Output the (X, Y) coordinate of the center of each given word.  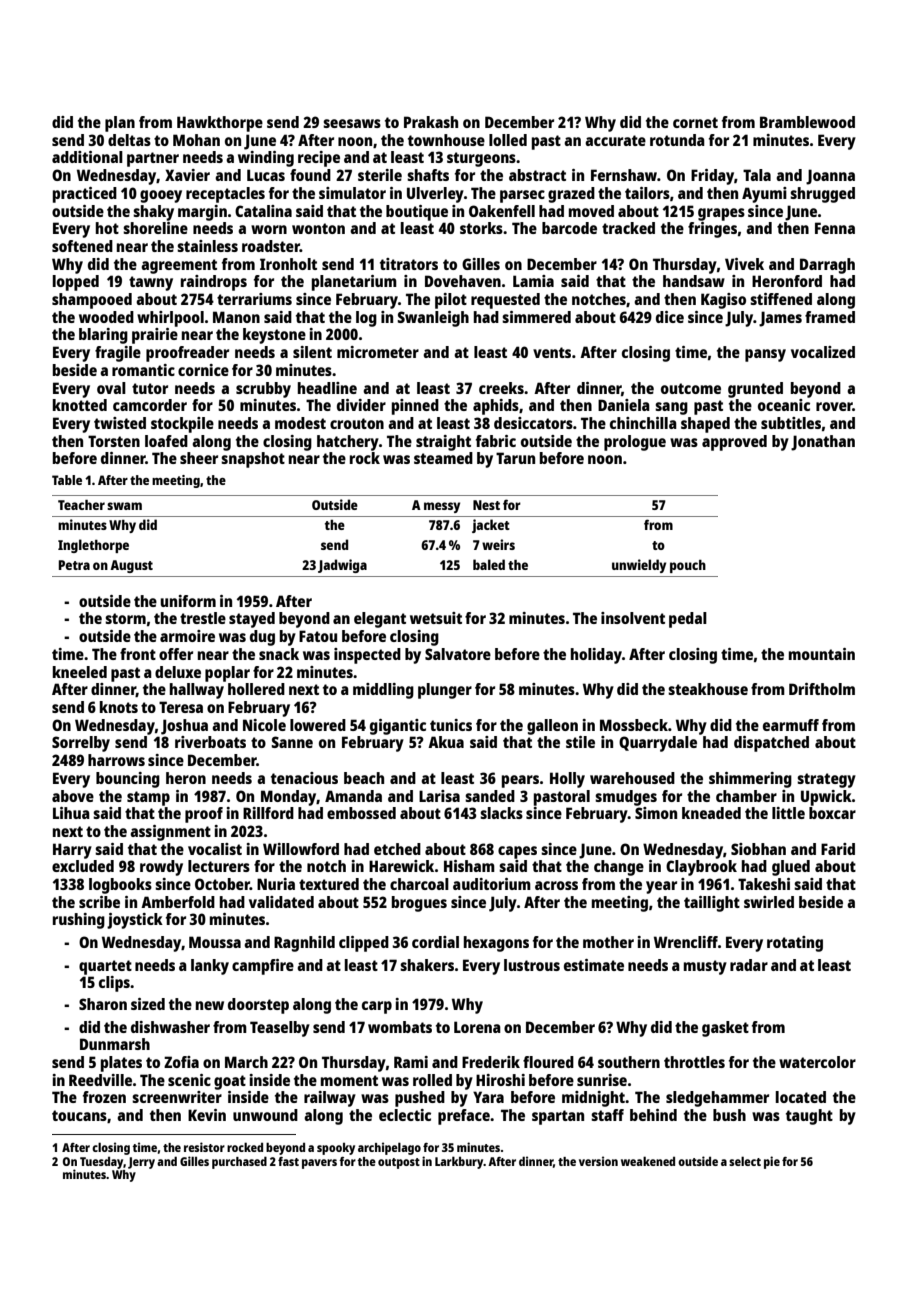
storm (125, 618)
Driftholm (822, 689)
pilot (451, 301)
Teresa (181, 707)
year (661, 887)
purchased (239, 1162)
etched (397, 849)
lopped (76, 283)
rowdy (161, 868)
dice (670, 317)
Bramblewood (807, 122)
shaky (153, 213)
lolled (508, 140)
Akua (446, 742)
